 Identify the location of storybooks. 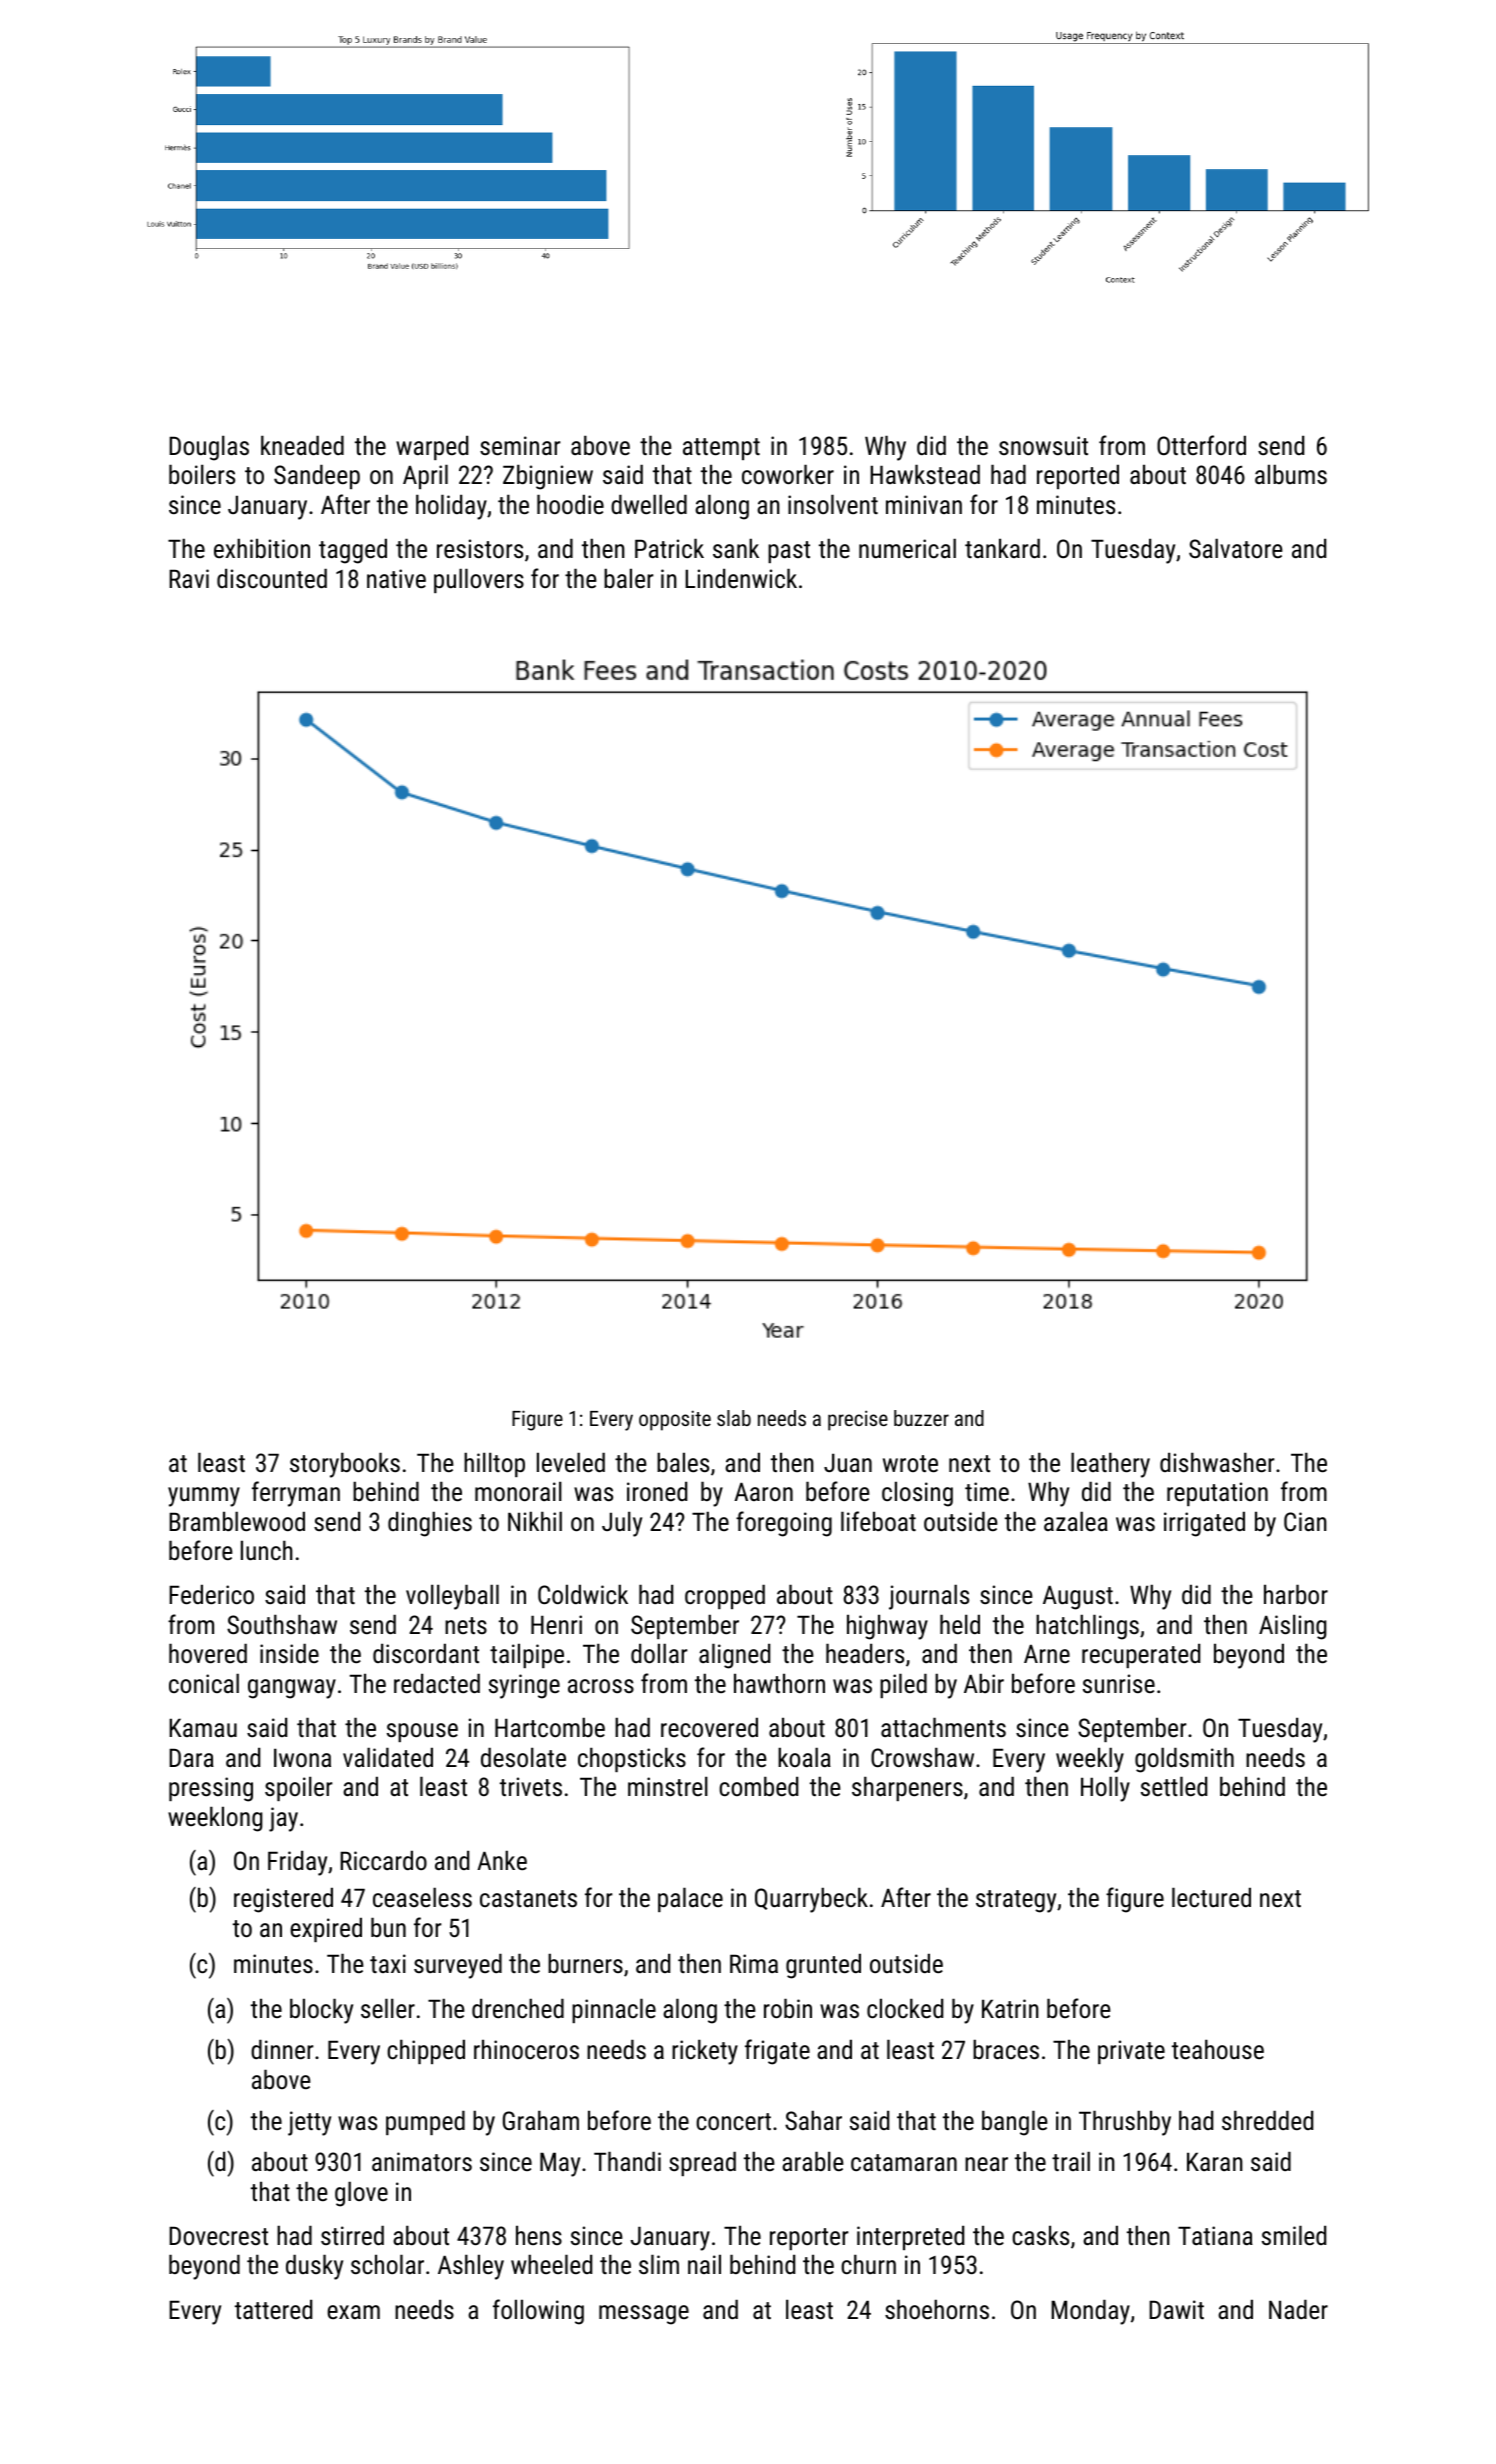
(345, 1465).
